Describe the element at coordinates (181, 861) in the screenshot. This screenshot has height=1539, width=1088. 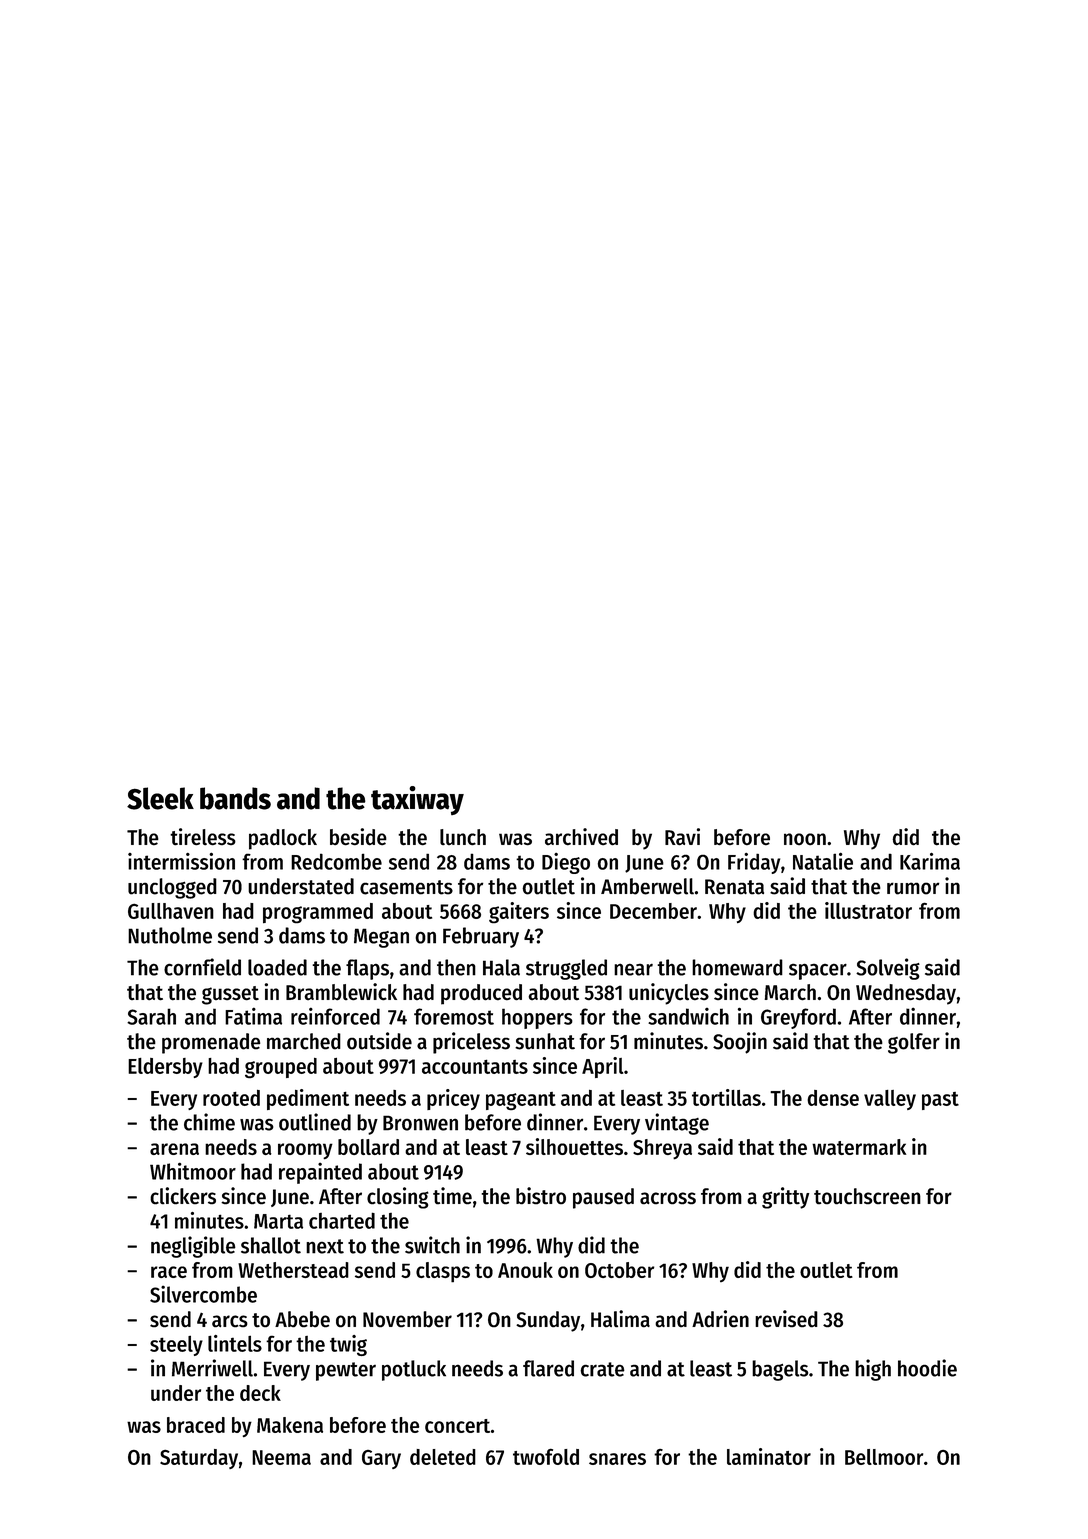
I see `intermission` at that location.
